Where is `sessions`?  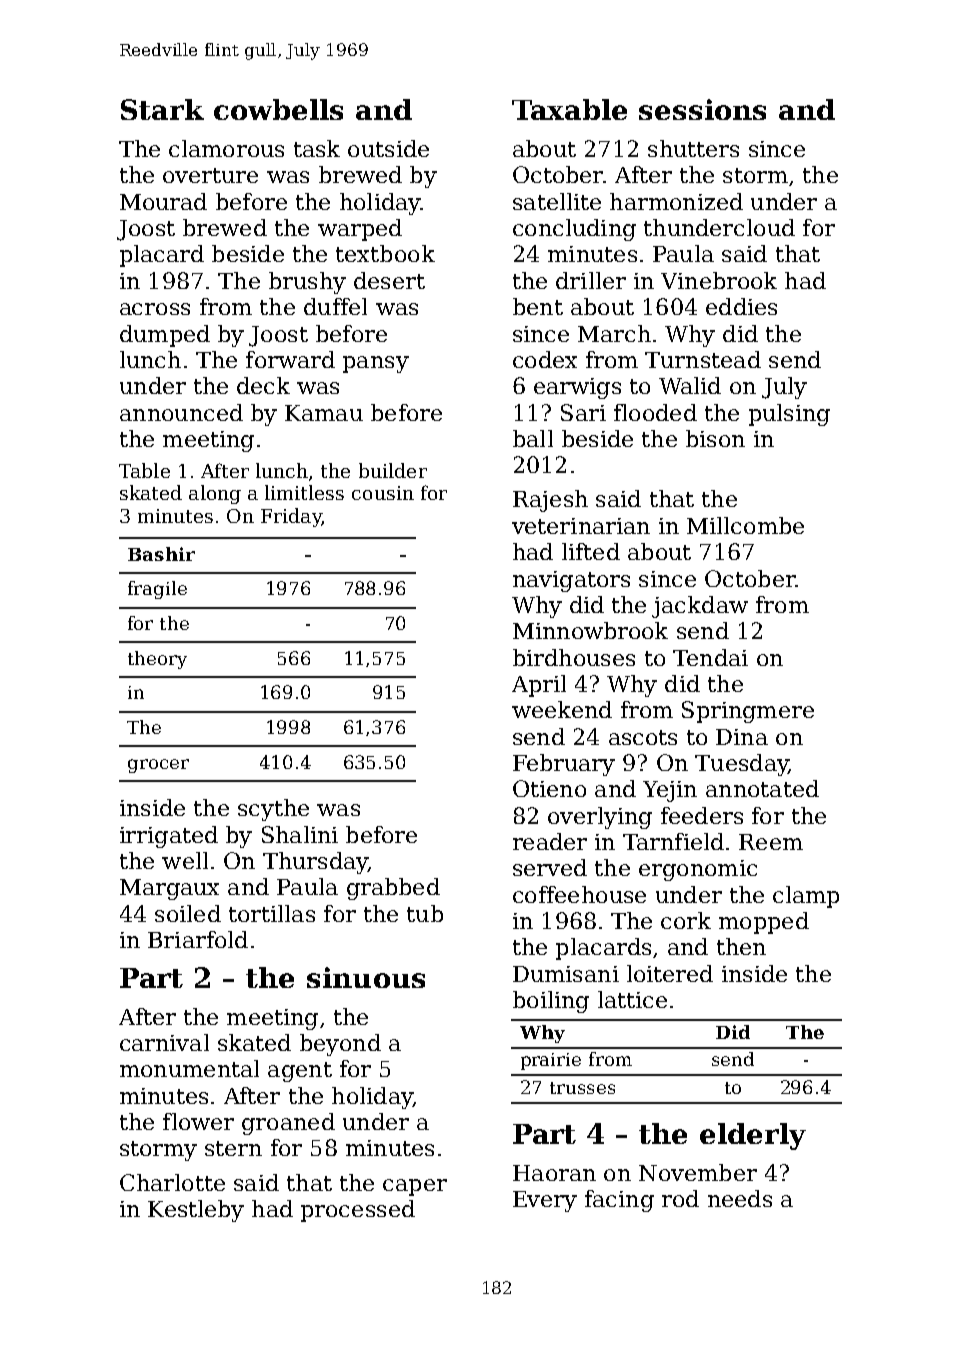
sessions is located at coordinates (702, 109).
